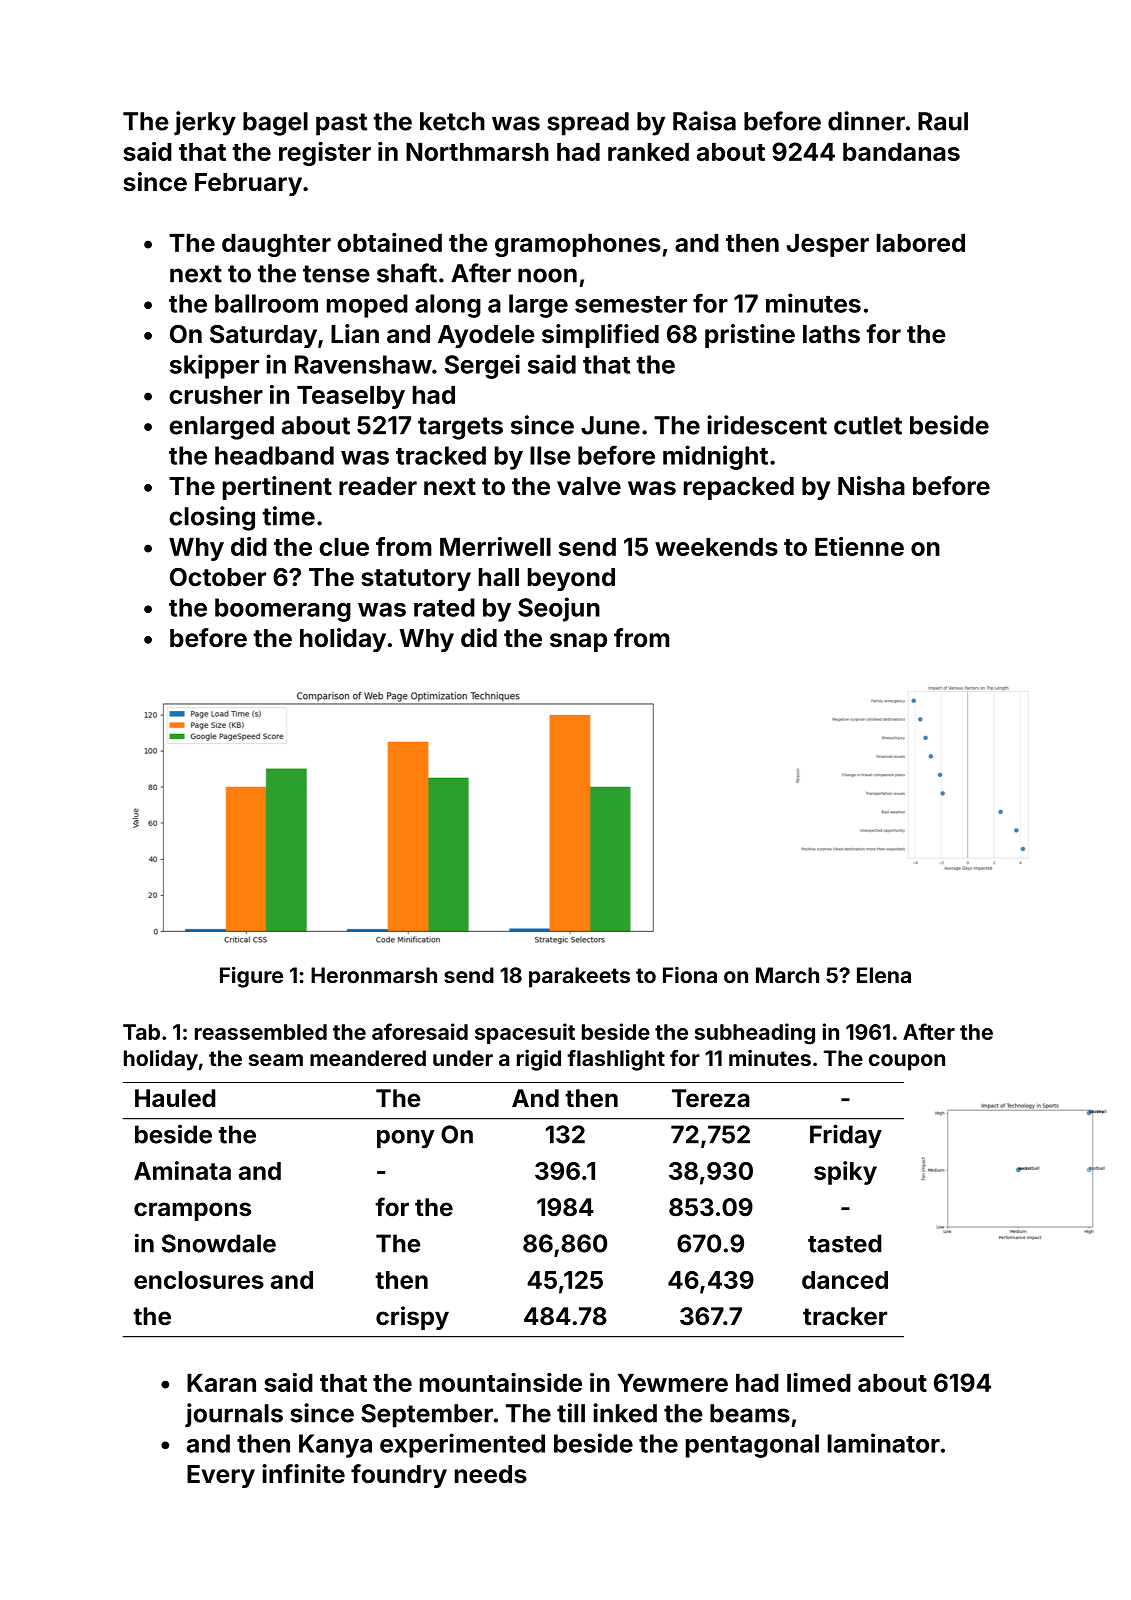 The image size is (1131, 1600). I want to click on crispy, so click(412, 1318).
